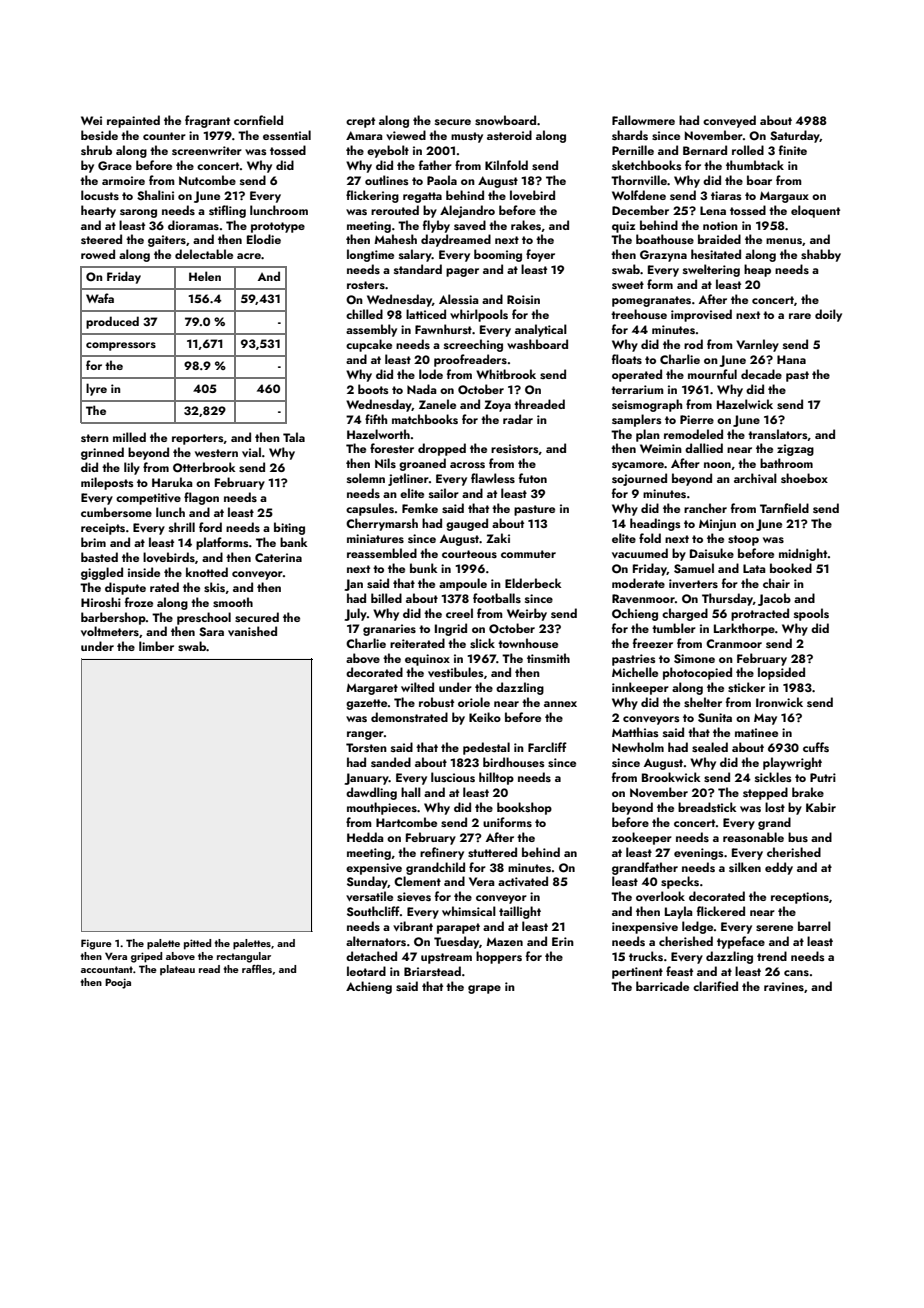 Image resolution: width=924 pixels, height=1308 pixels. I want to click on receptions, so click(800, 898).
